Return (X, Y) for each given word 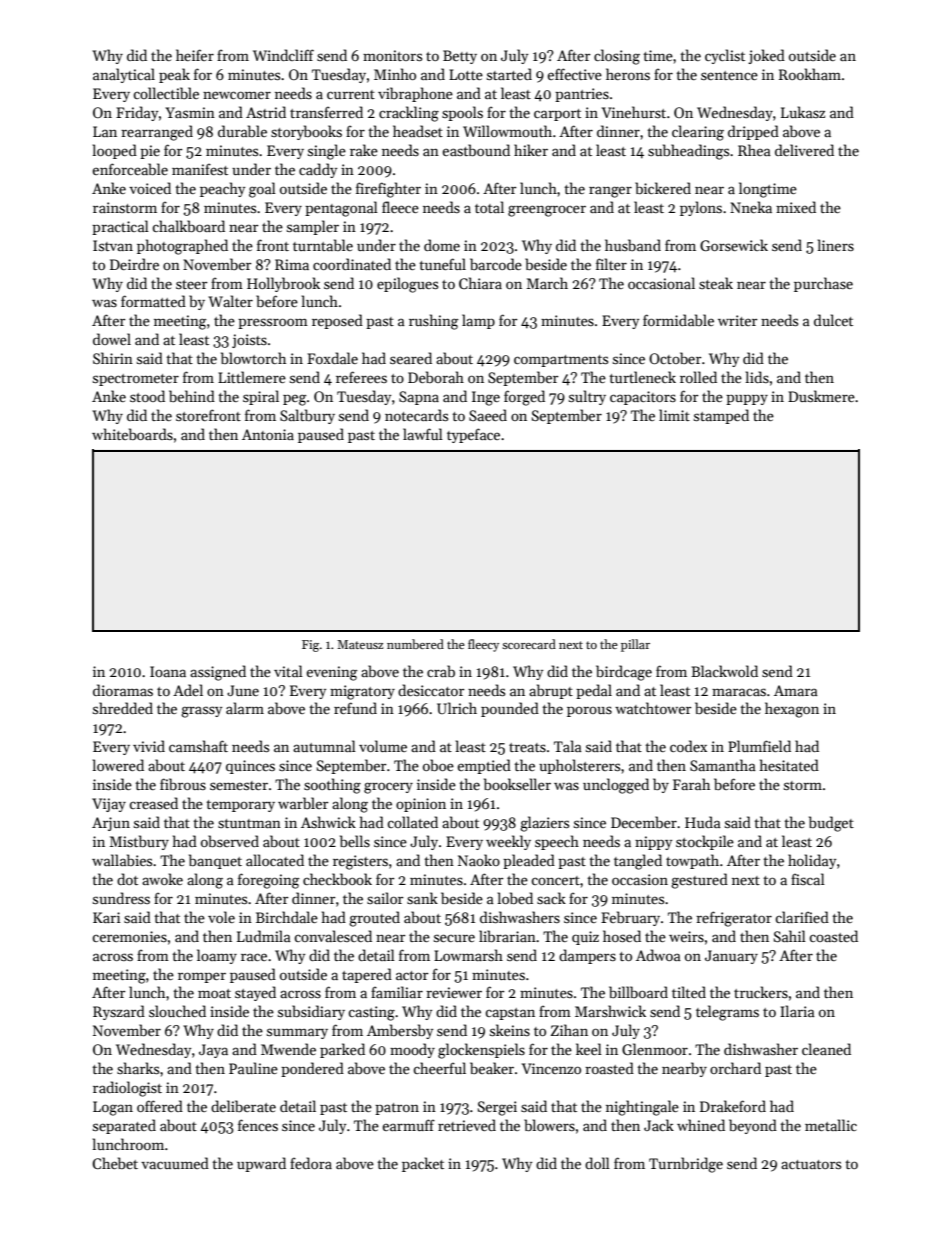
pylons (701, 208)
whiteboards (132, 434)
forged (524, 398)
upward (261, 1164)
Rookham (810, 74)
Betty (460, 57)
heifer (195, 55)
